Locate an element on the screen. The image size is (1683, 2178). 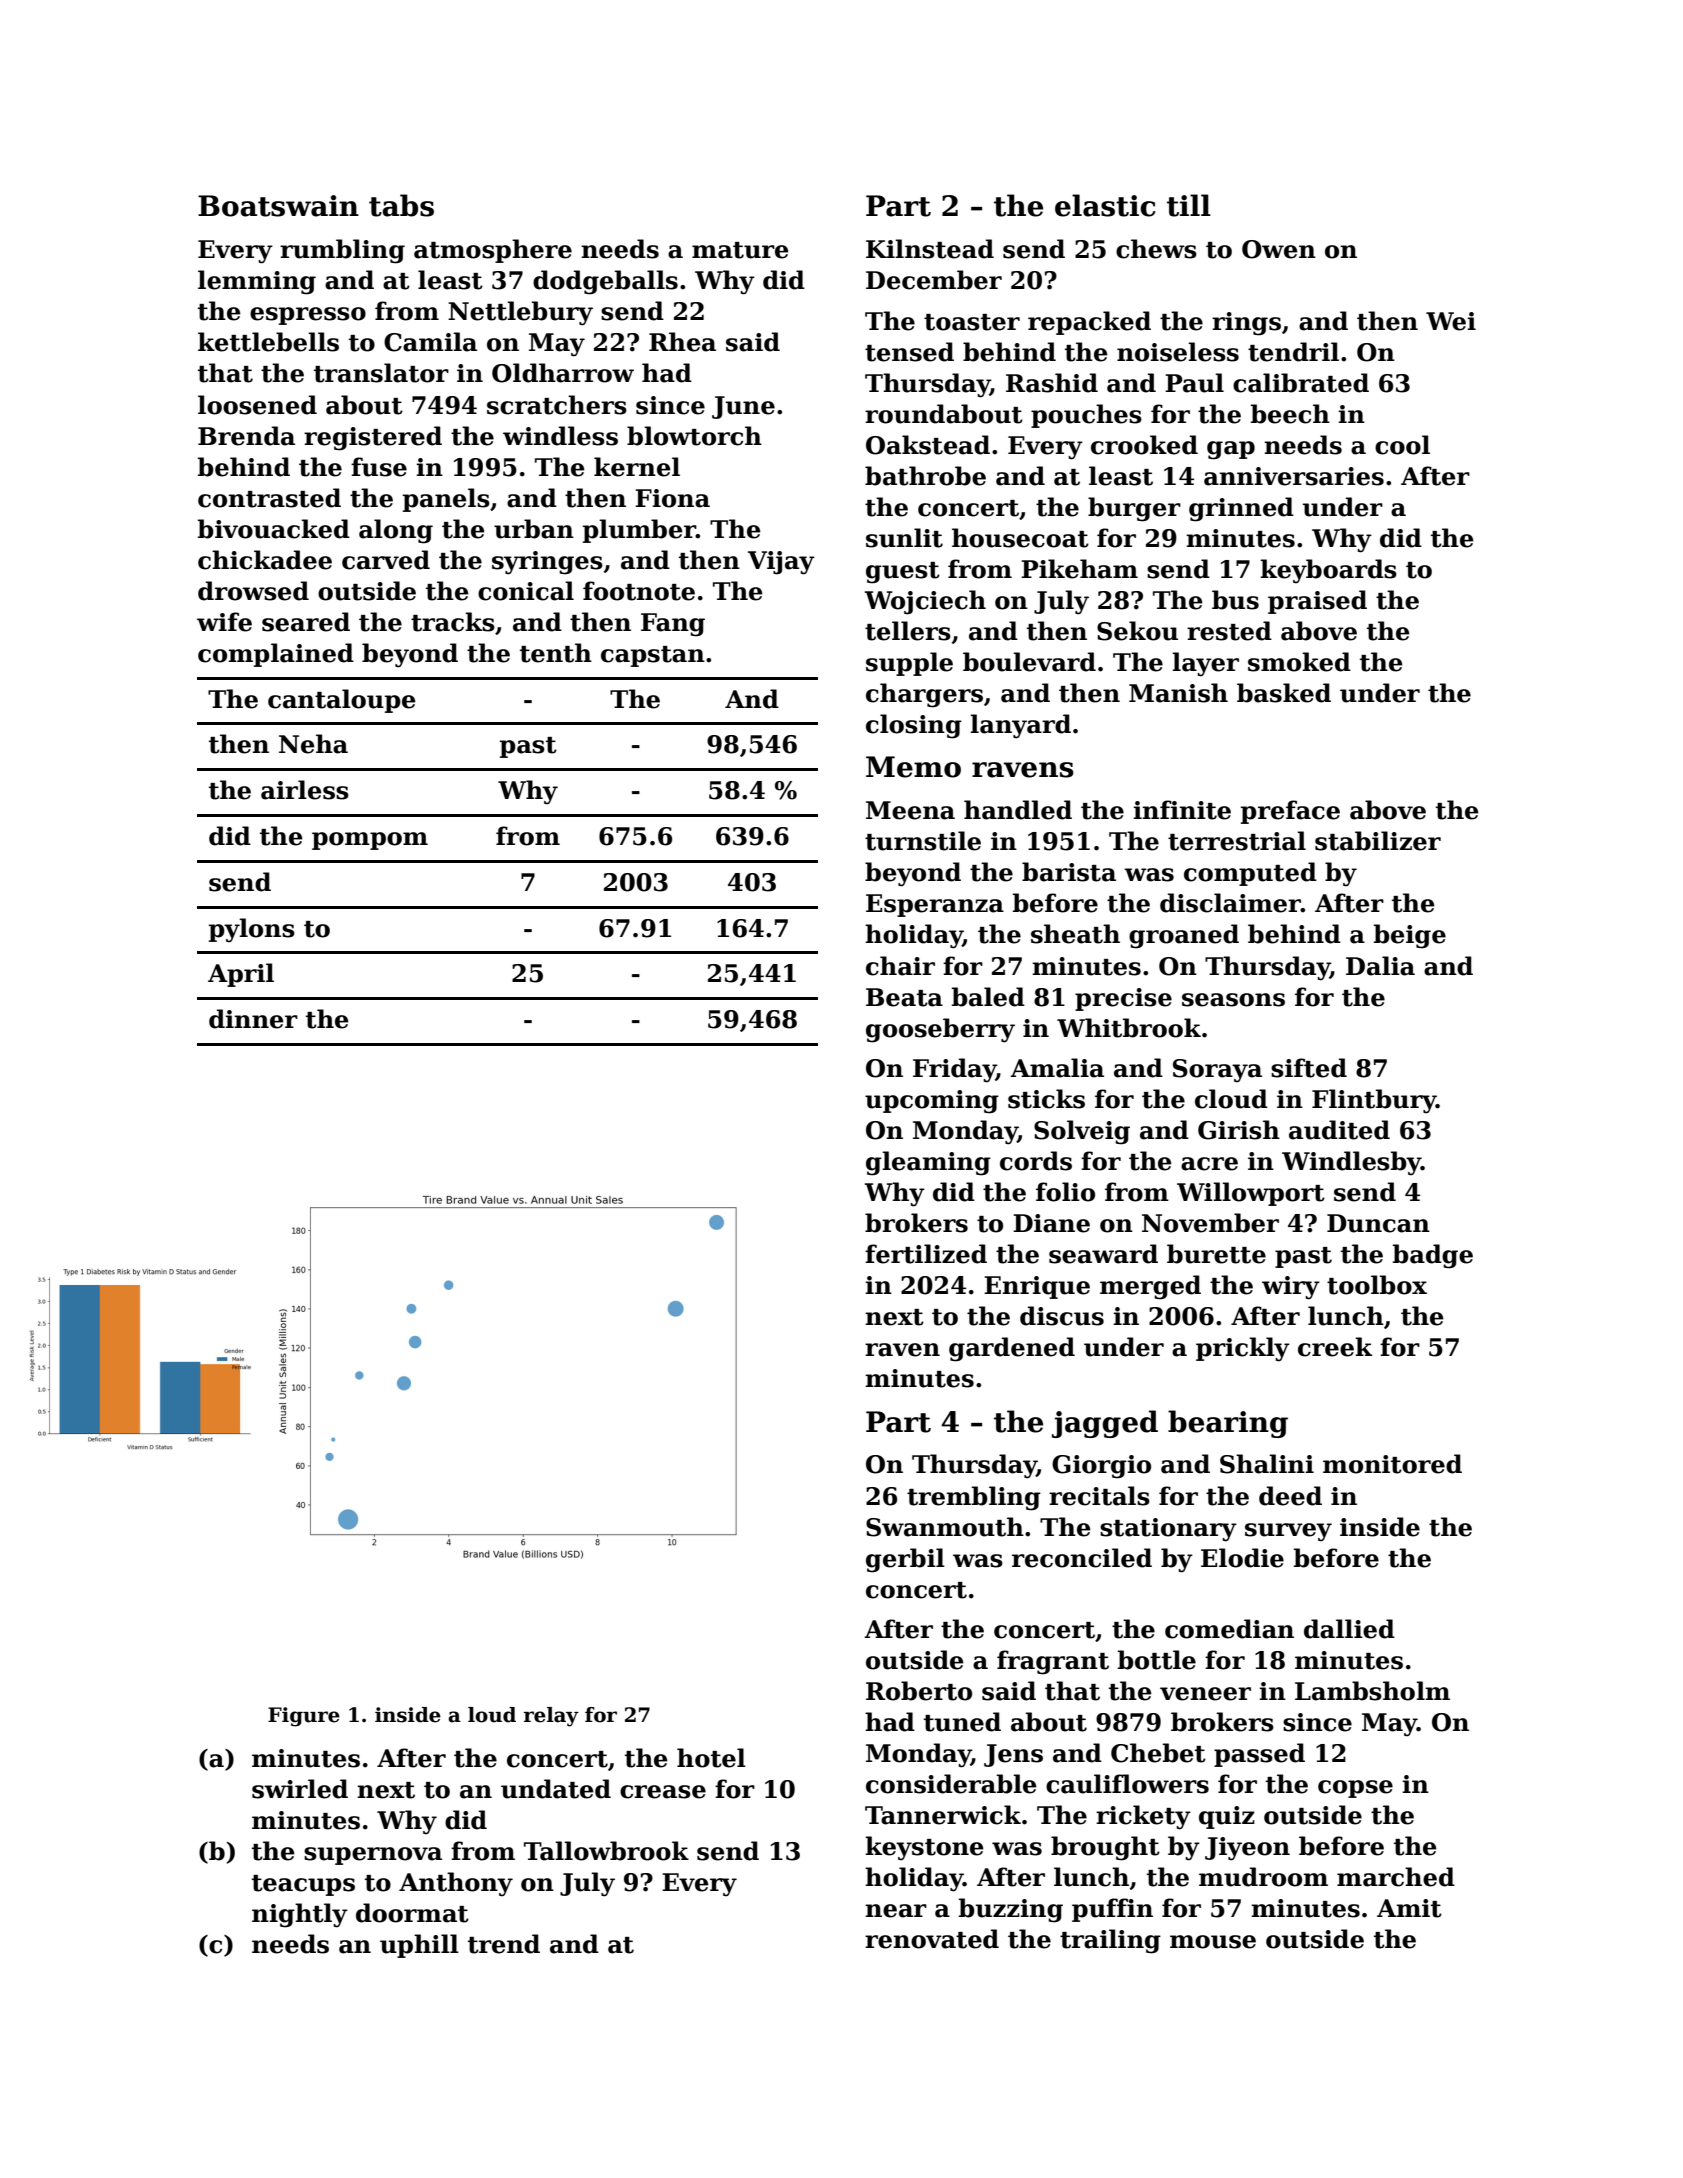
espresso is located at coordinates (308, 316).
